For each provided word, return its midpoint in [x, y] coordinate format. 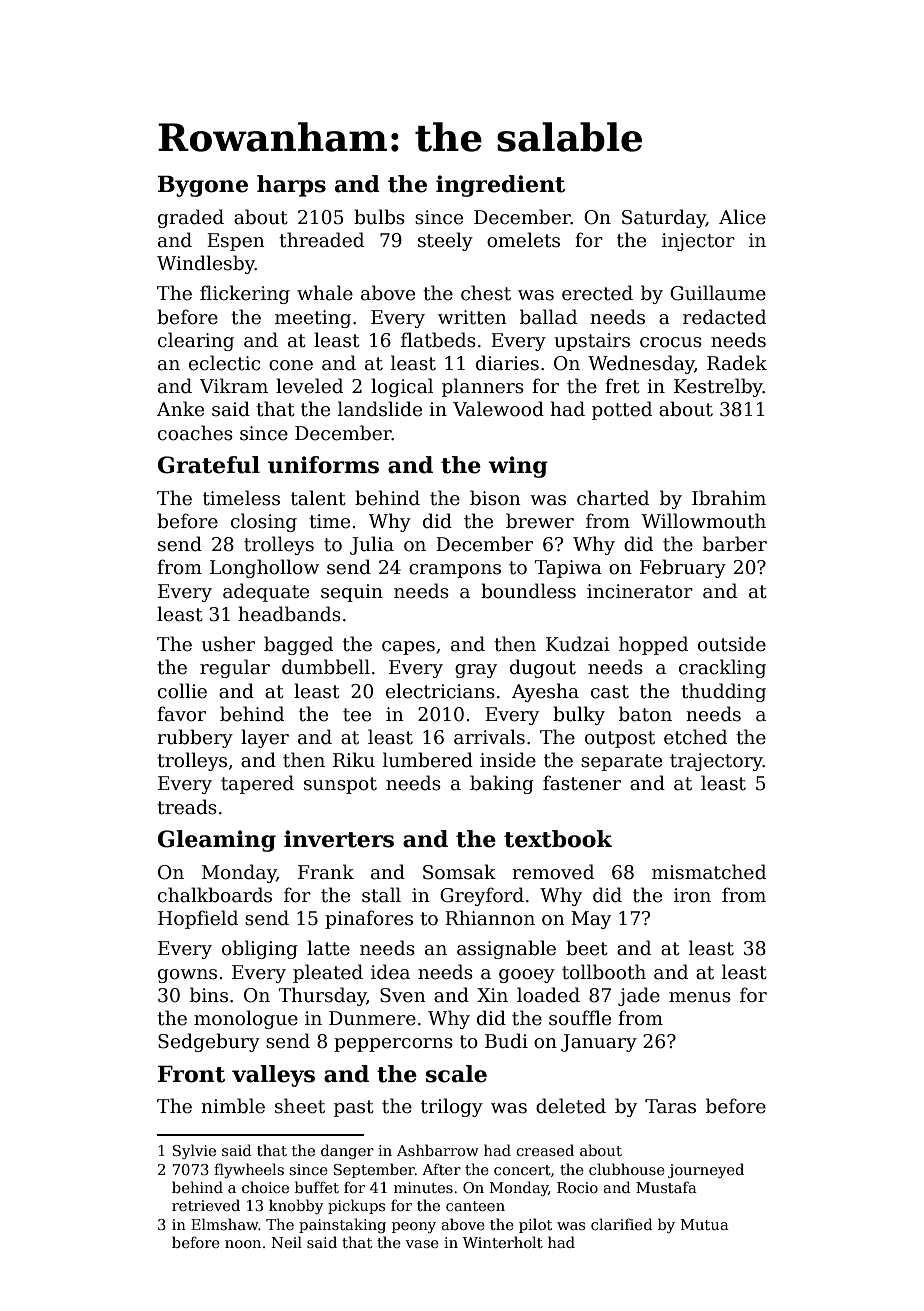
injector [698, 242]
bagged [298, 645]
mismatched [709, 872]
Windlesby [206, 264]
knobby [296, 1206]
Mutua [705, 1224]
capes [408, 648]
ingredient [500, 186]
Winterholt [503, 1242]
